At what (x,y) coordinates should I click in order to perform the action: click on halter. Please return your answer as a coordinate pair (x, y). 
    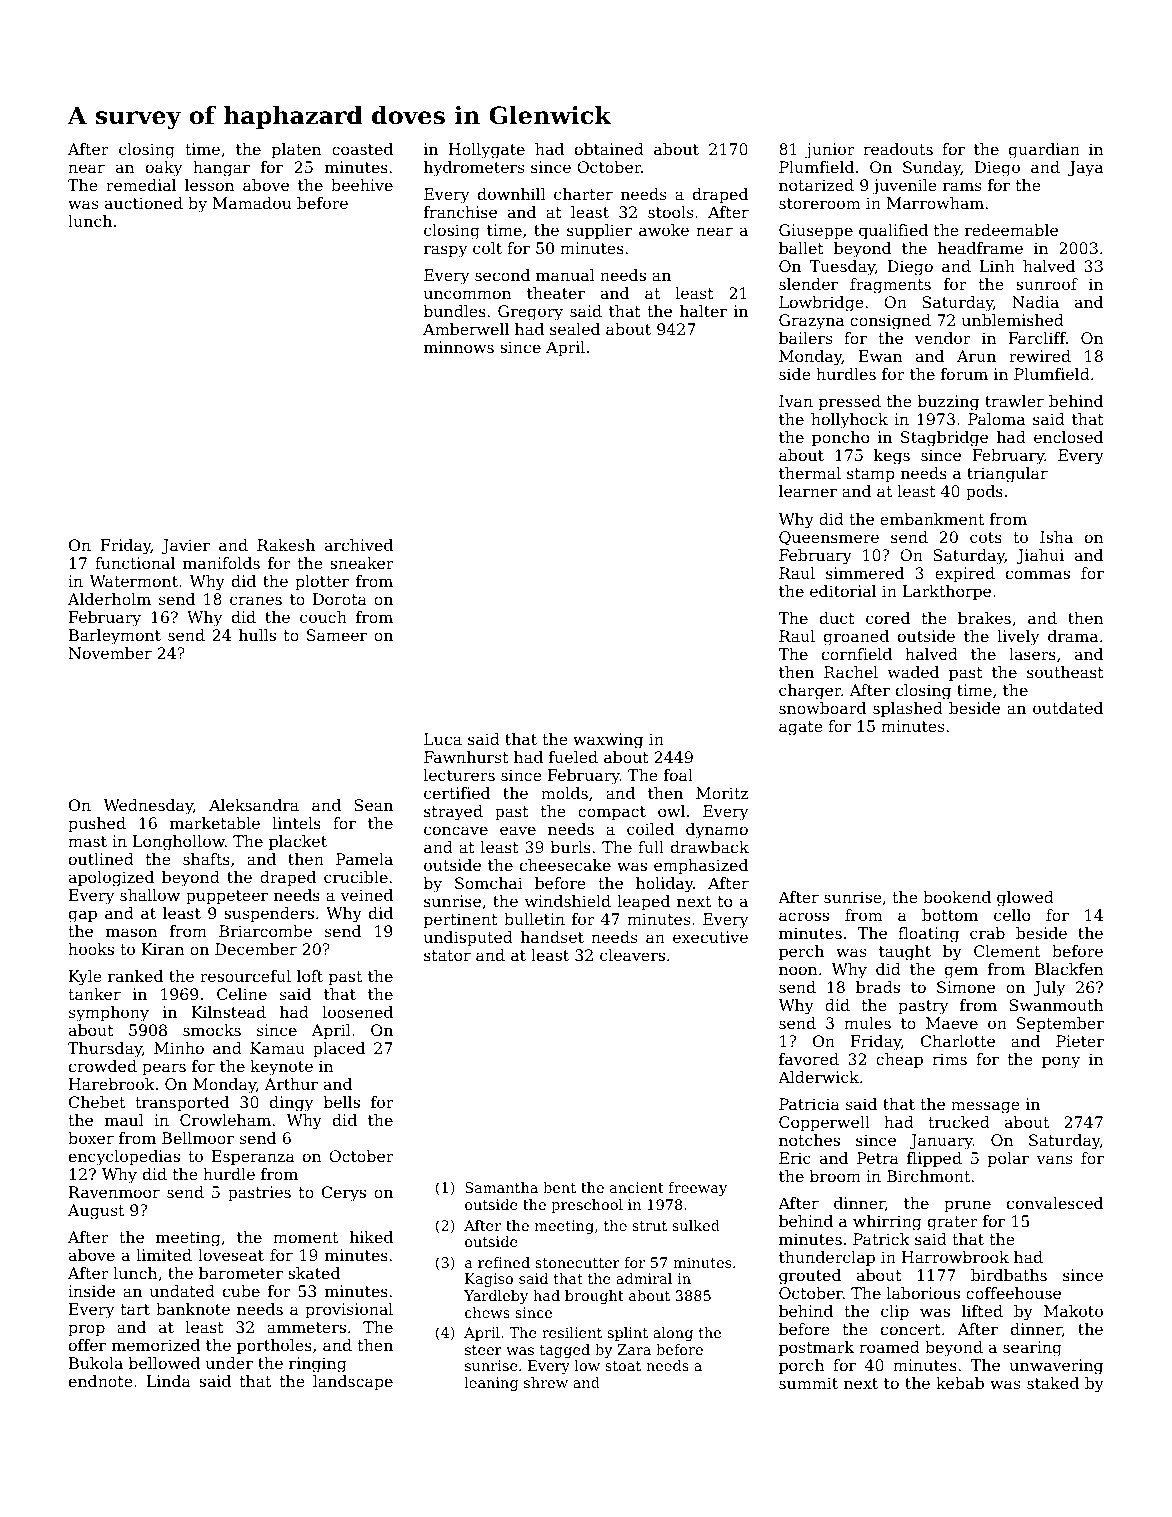
    Looking at the image, I should click on (703, 311).
